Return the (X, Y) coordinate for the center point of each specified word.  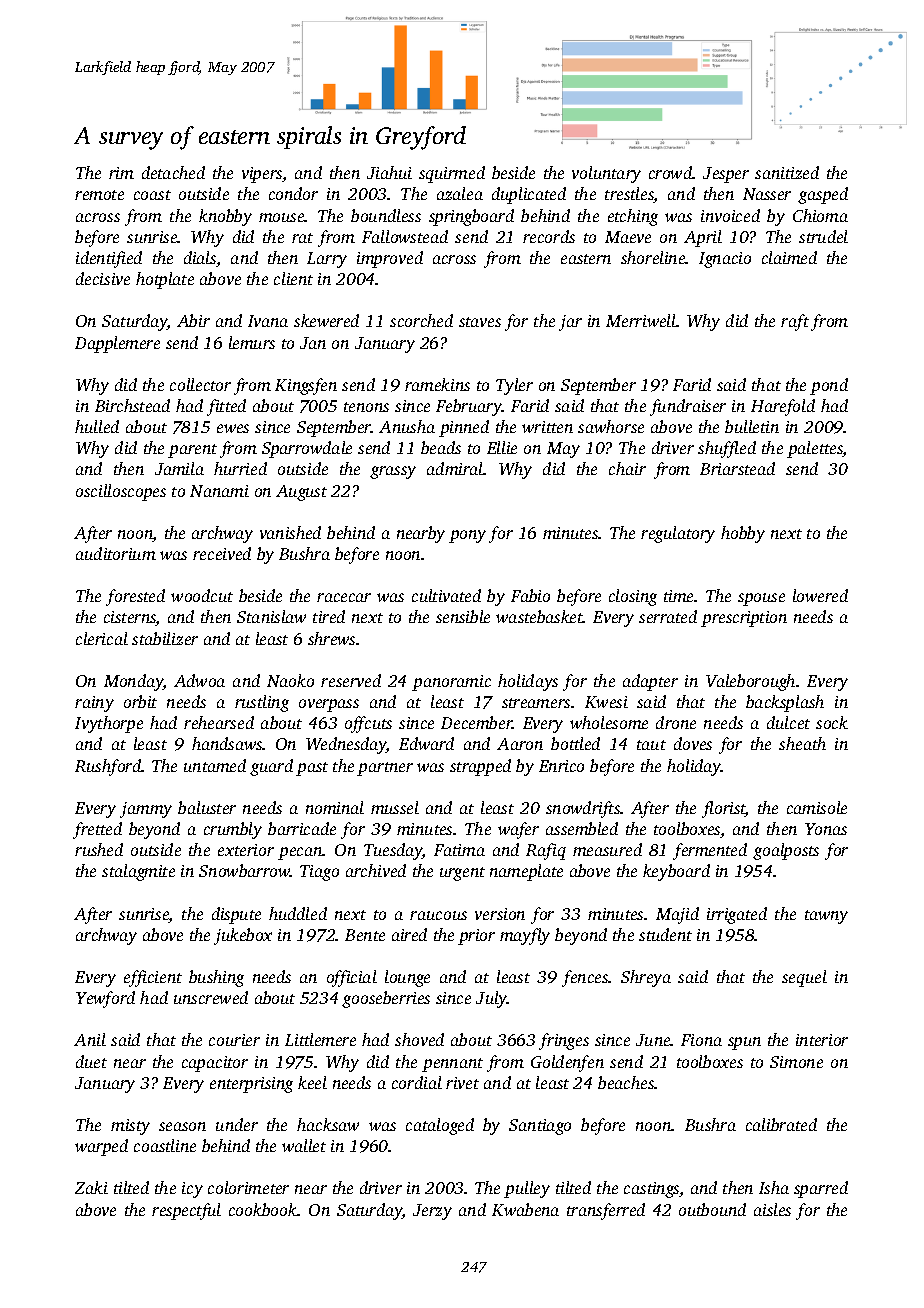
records (549, 236)
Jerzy (432, 1212)
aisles (772, 1209)
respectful (186, 1211)
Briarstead (737, 468)
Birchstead (132, 405)
